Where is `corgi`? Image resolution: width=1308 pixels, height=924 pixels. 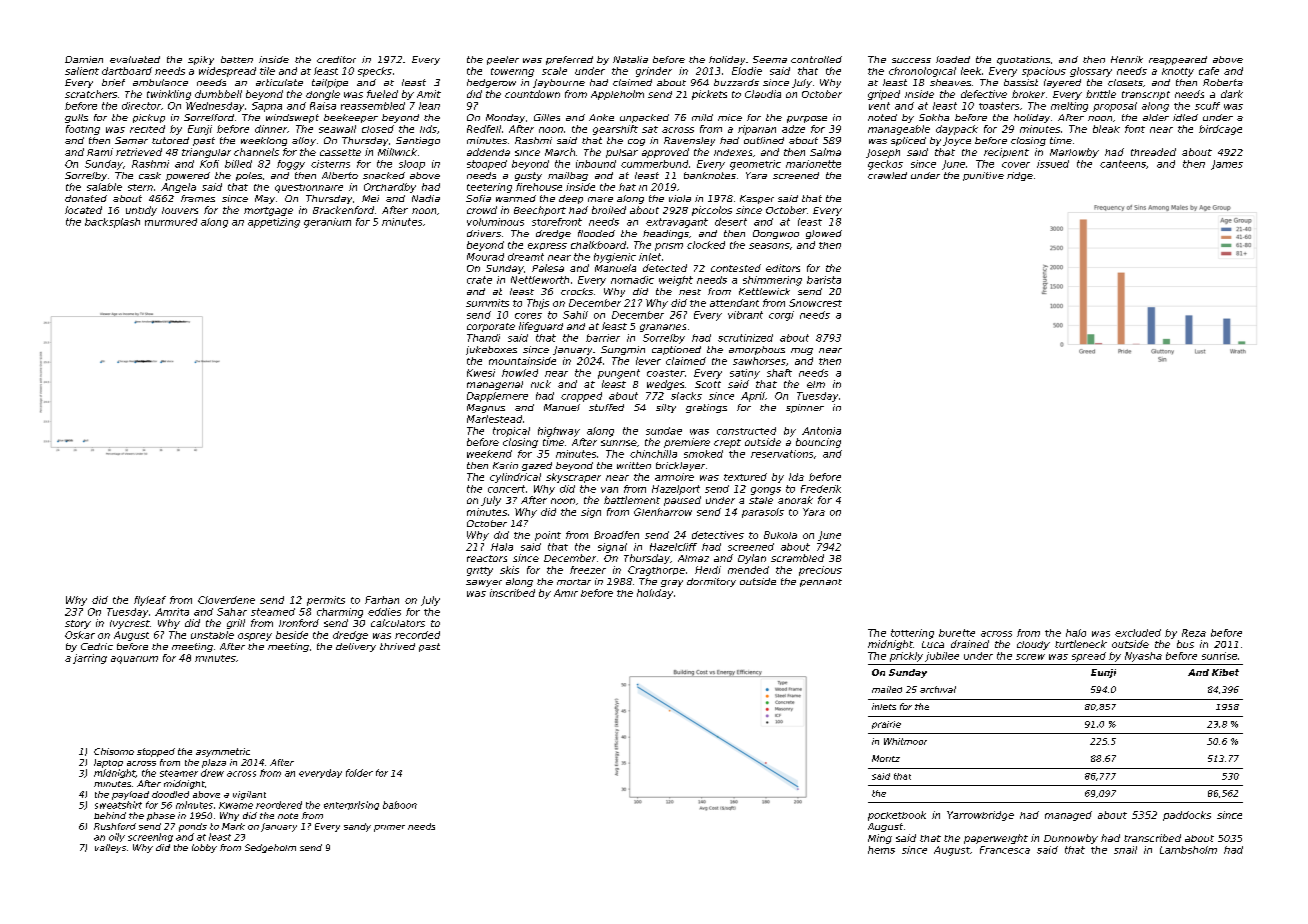
corgi is located at coordinates (781, 316).
